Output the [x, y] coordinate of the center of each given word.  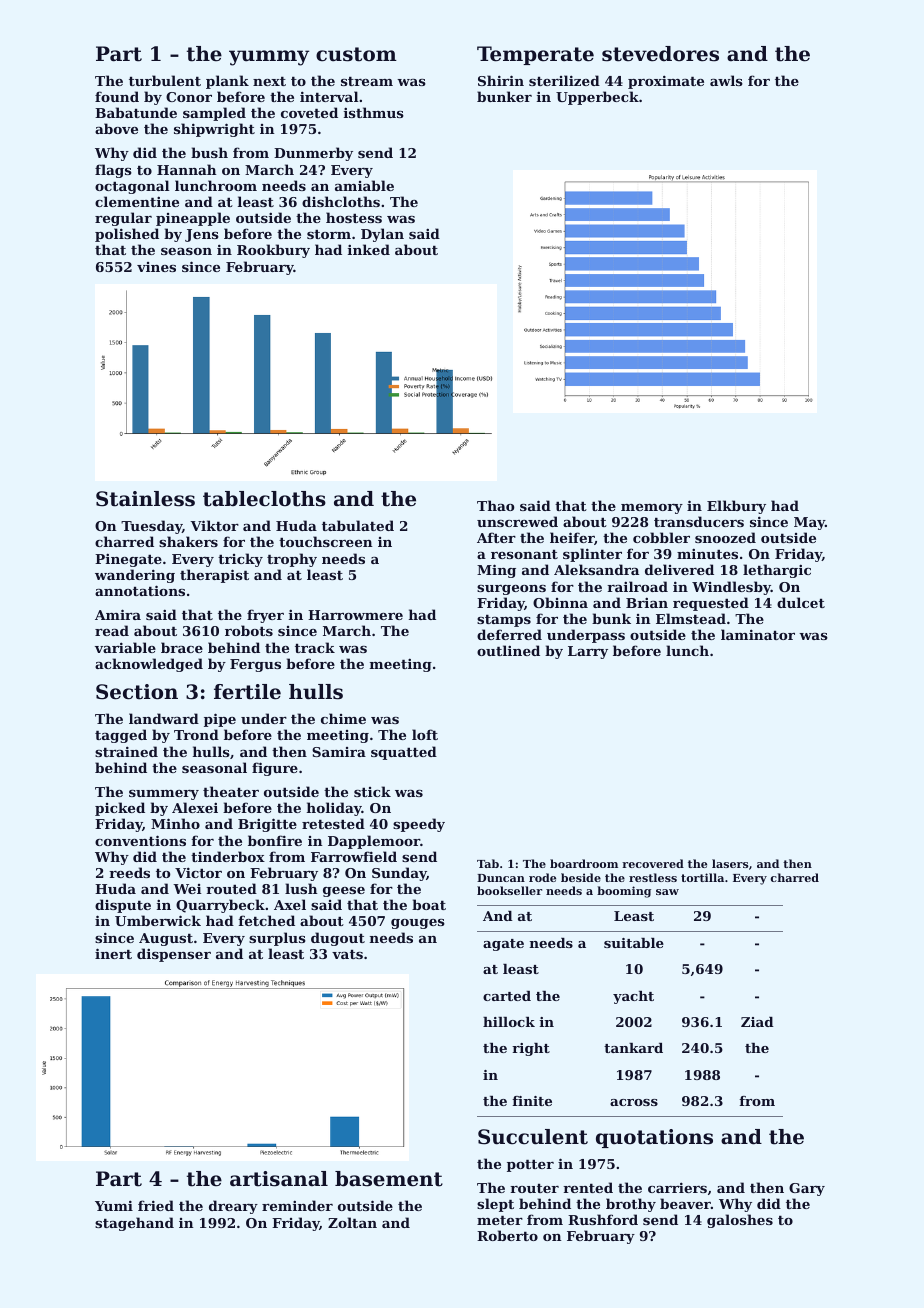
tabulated [358, 525]
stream [367, 81]
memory [652, 509]
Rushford [603, 1219]
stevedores [660, 54]
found [117, 96]
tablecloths [264, 499]
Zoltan [352, 1222]
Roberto [507, 1235]
